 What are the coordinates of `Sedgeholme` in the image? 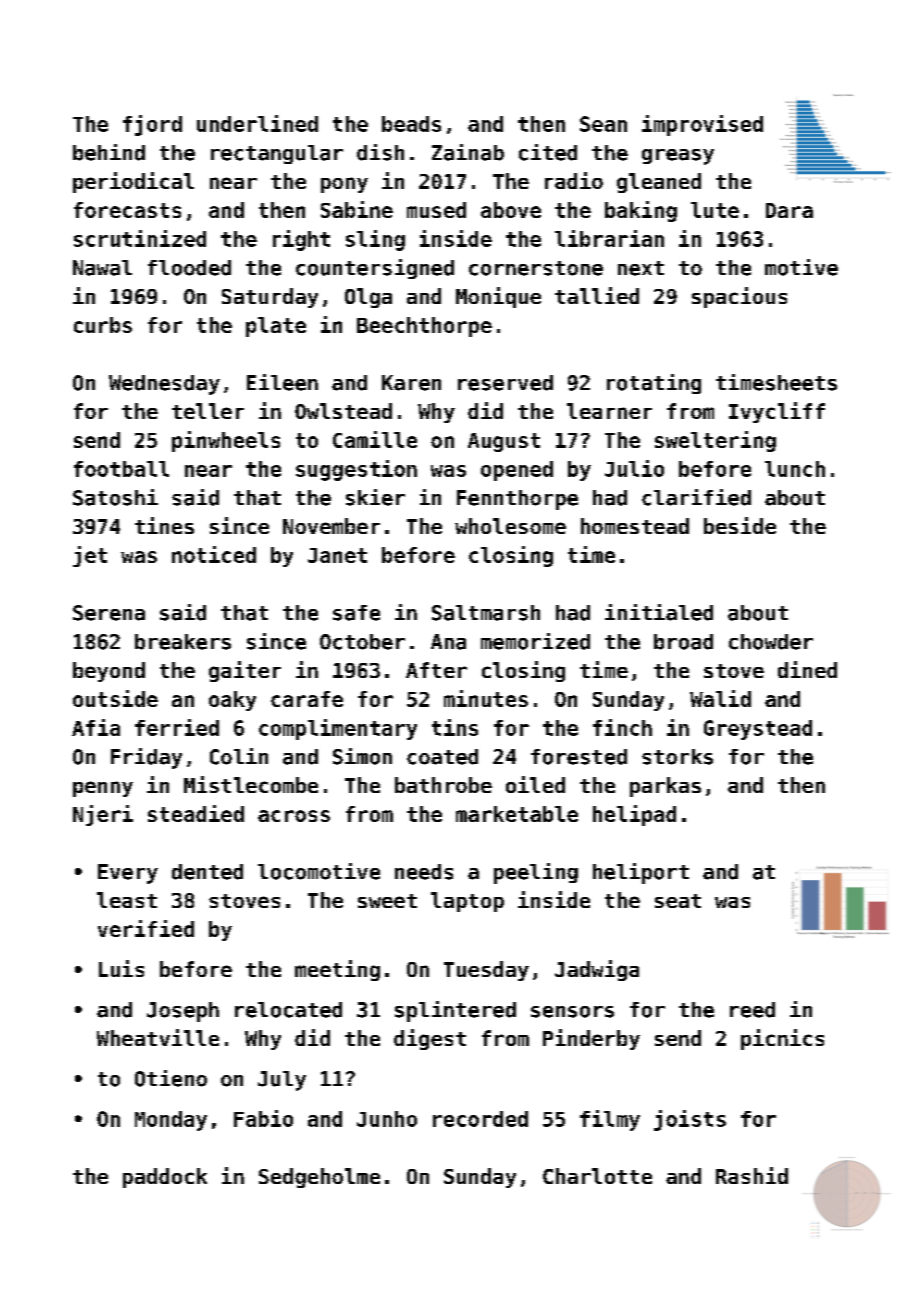 It's located at (319, 1178).
